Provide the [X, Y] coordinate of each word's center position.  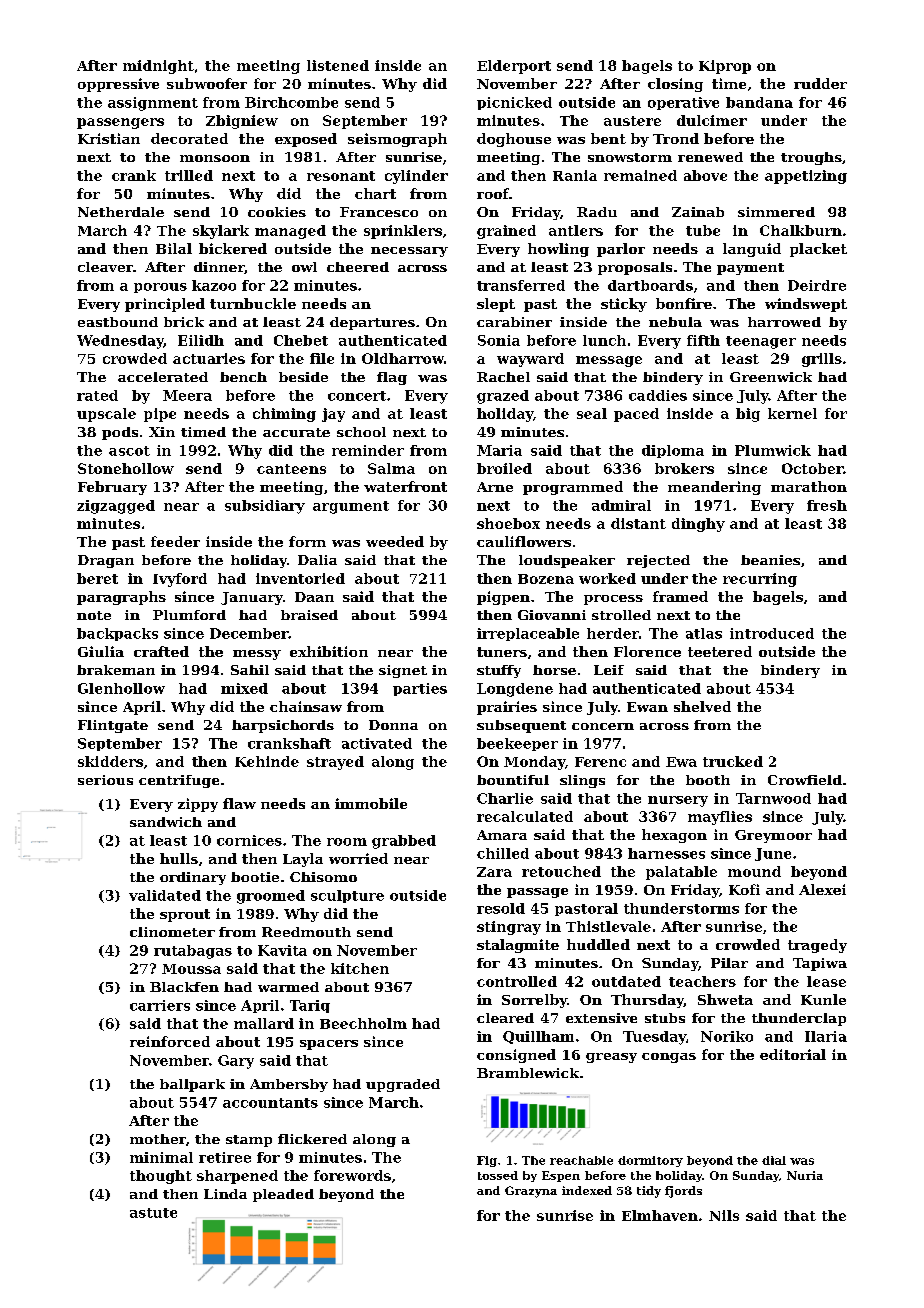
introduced [772, 633]
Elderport [514, 67]
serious [105, 780]
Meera [187, 395]
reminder [368, 450]
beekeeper [517, 744]
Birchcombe [291, 102]
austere [632, 121]
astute [153, 1213]
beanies [770, 560]
